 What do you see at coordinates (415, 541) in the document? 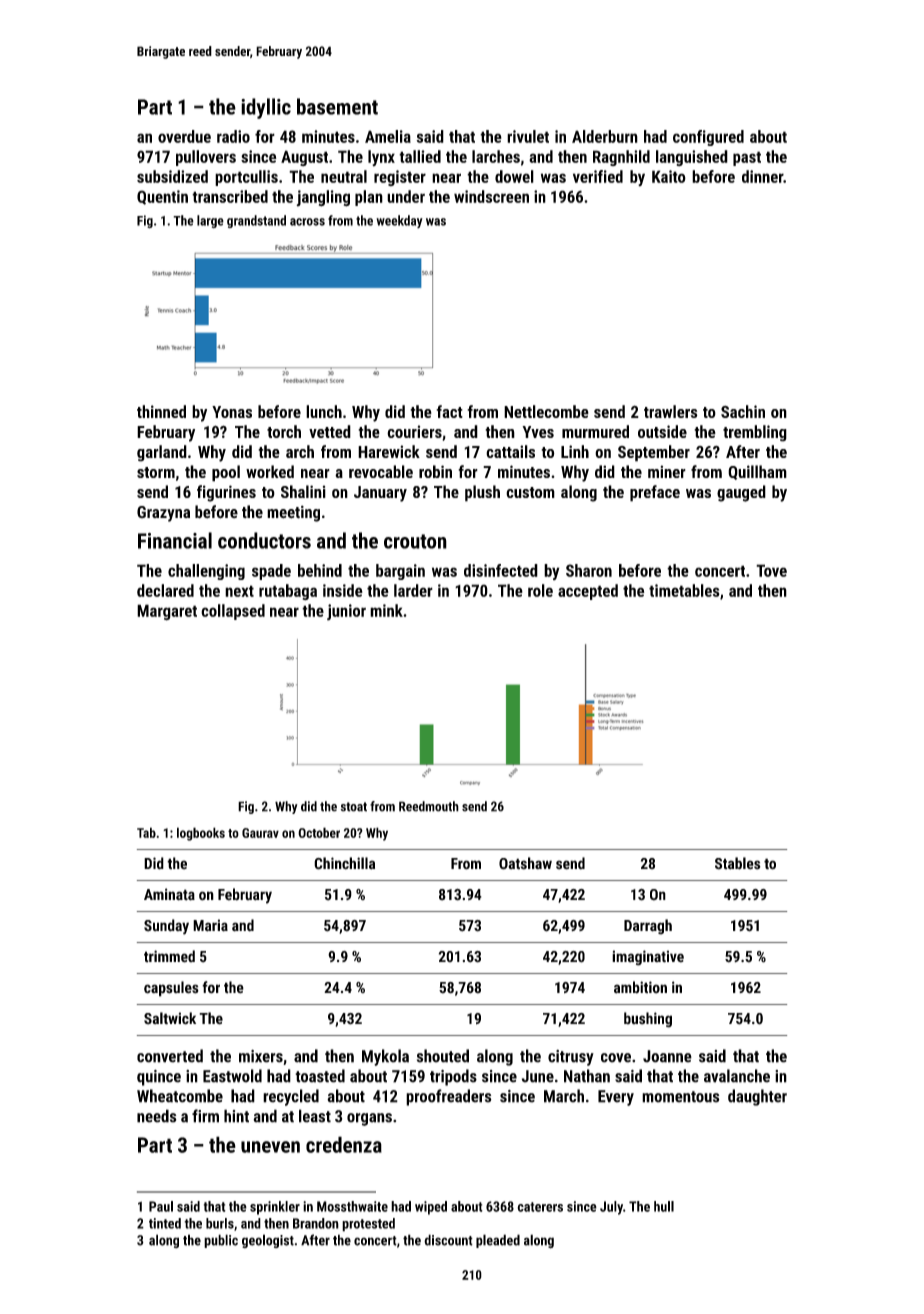
I see `crouton` at bounding box center [415, 541].
